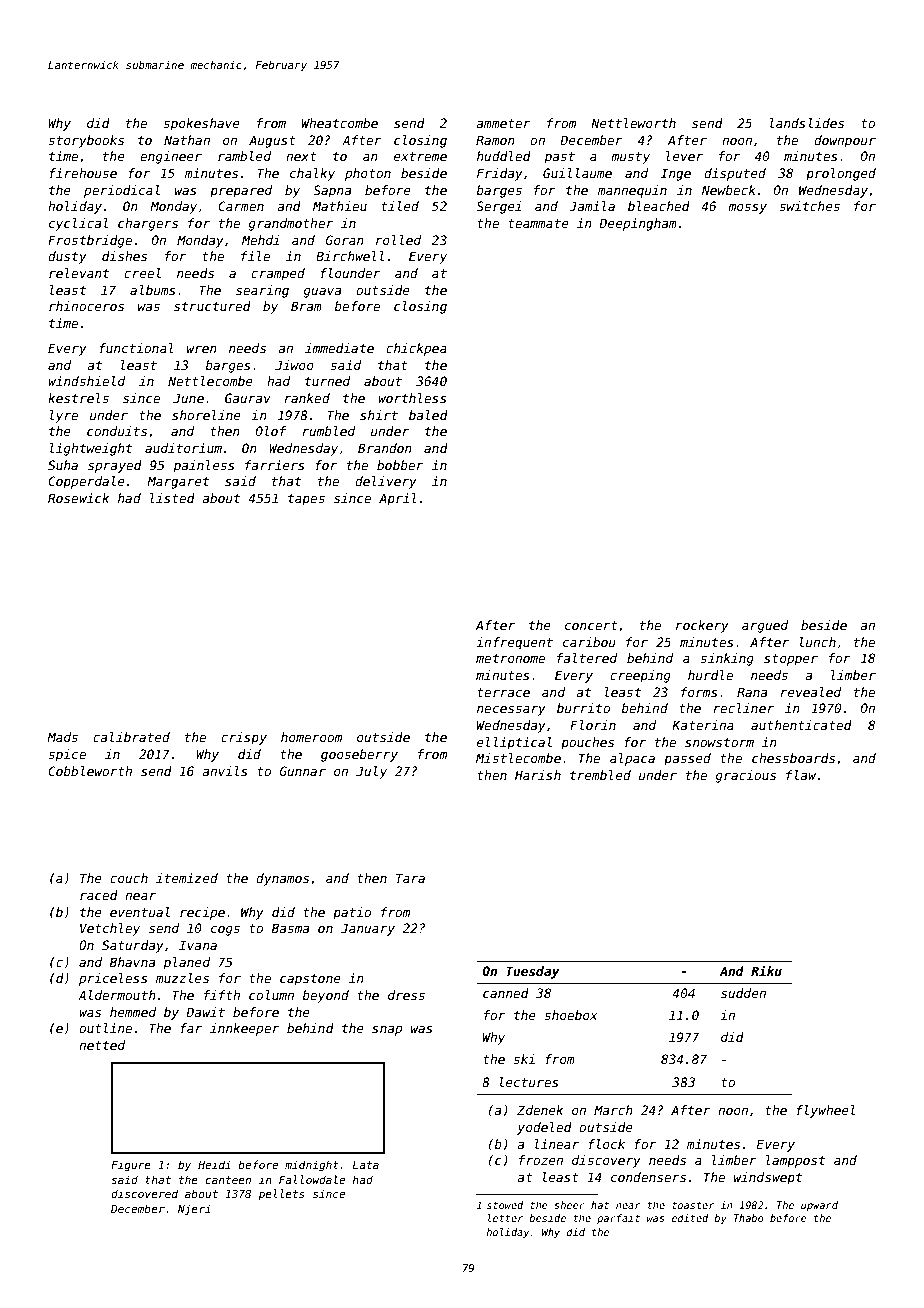 The width and height of the screenshot is (924, 1308). What do you see at coordinates (766, 970) in the screenshot?
I see `Riku` at bounding box center [766, 970].
